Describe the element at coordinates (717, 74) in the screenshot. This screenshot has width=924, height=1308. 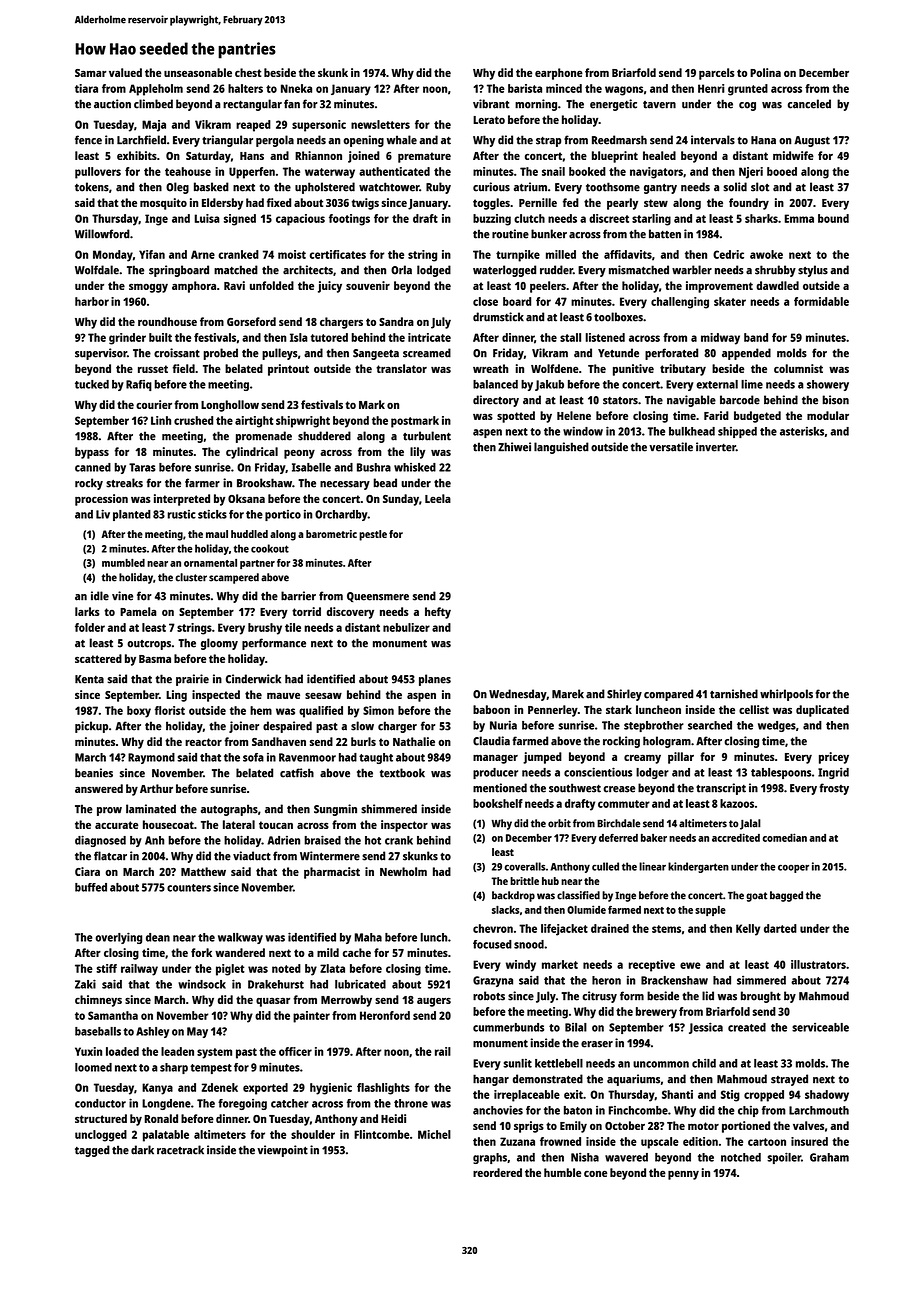
I see `parcels` at that location.
